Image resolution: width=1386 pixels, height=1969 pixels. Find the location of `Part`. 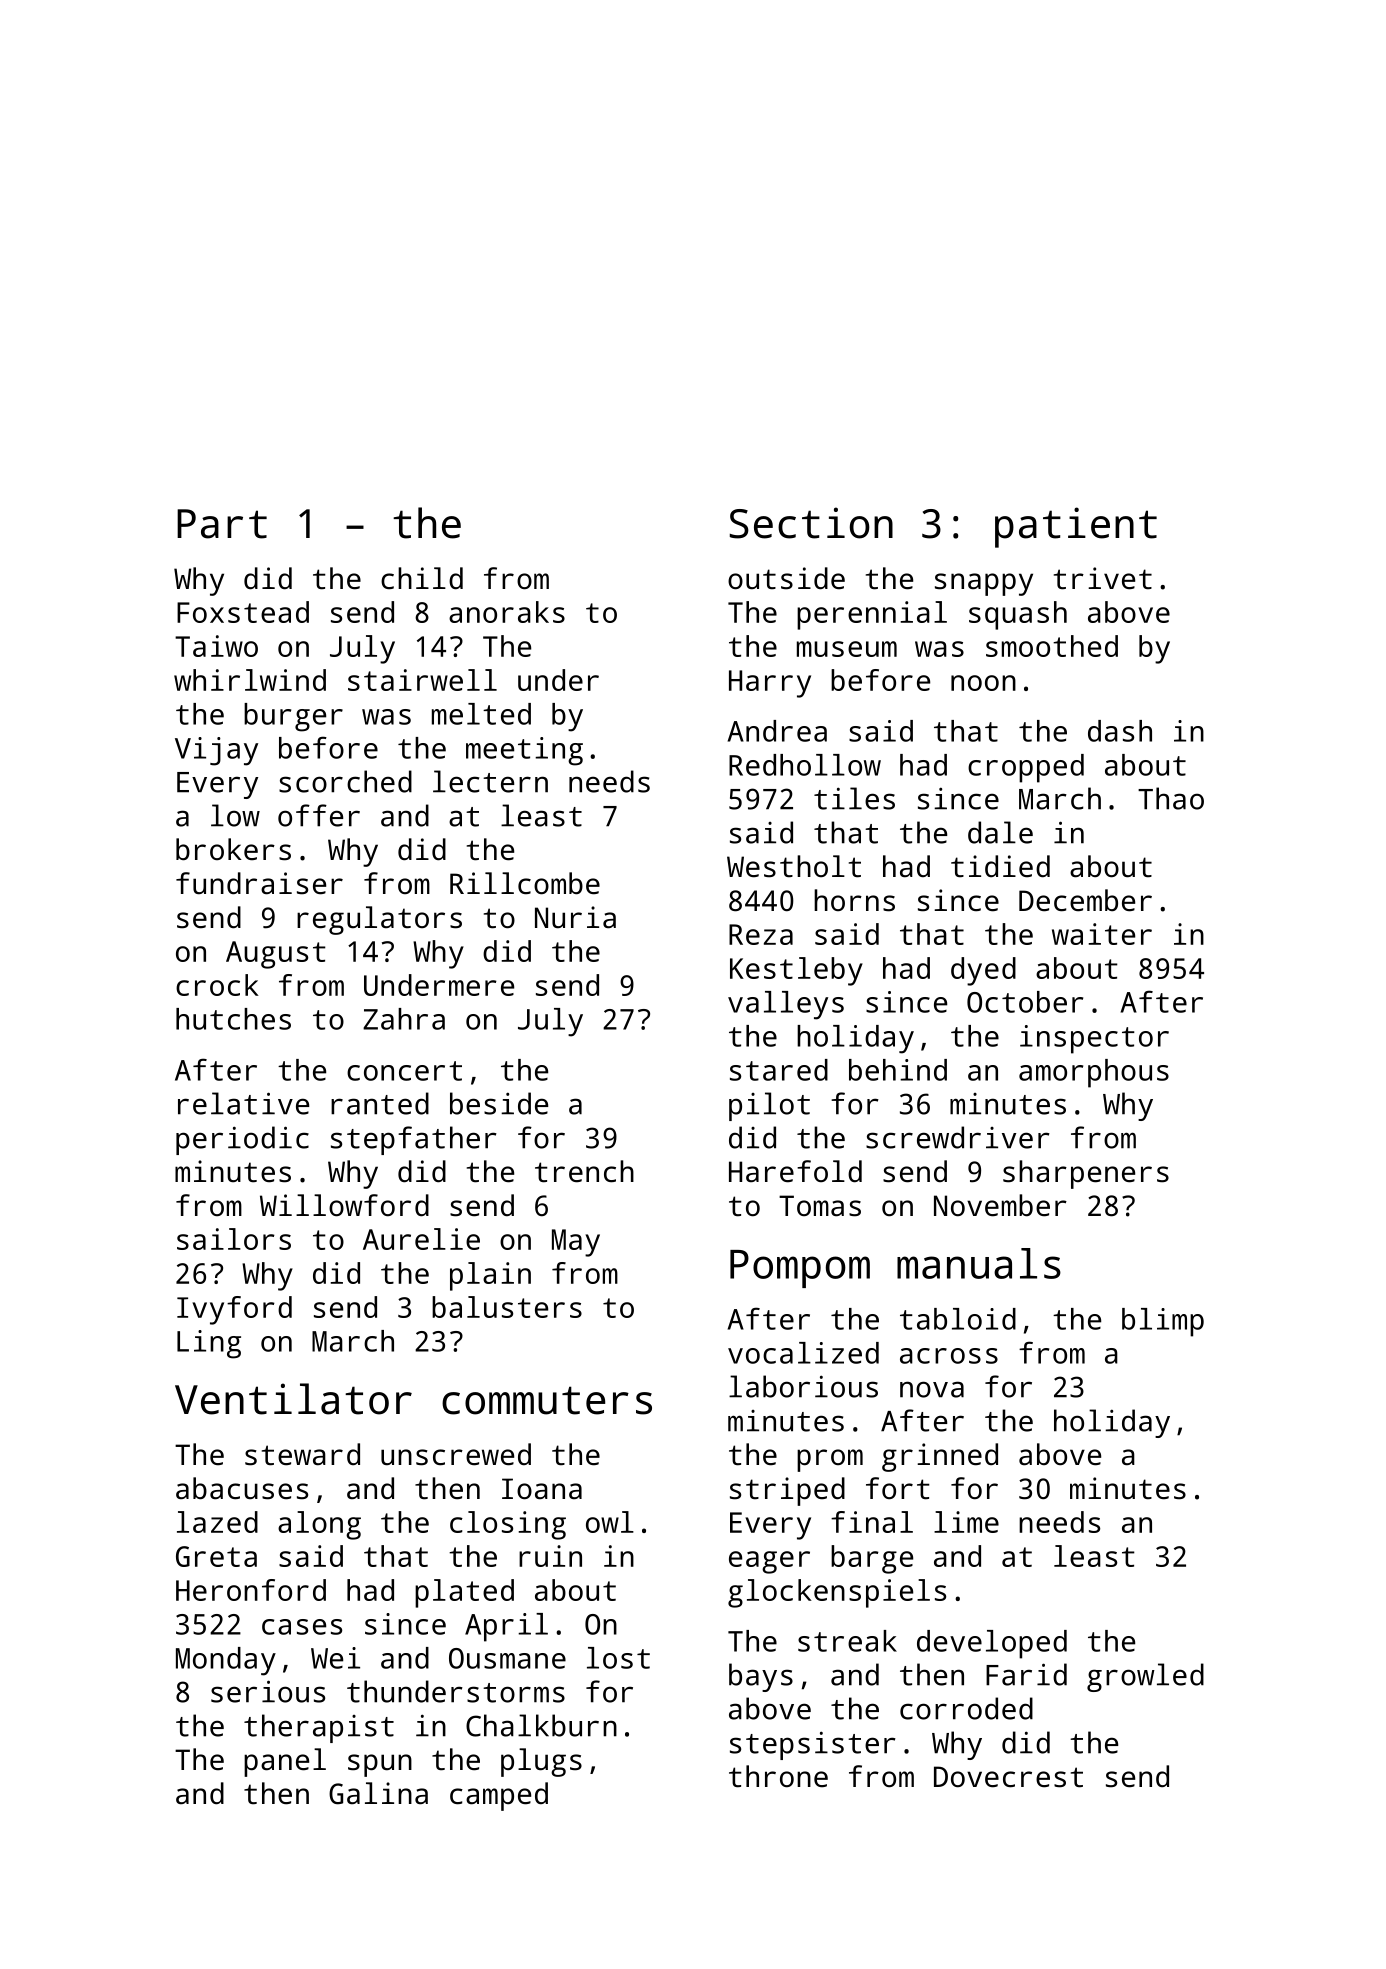

Part is located at coordinates (222, 524).
